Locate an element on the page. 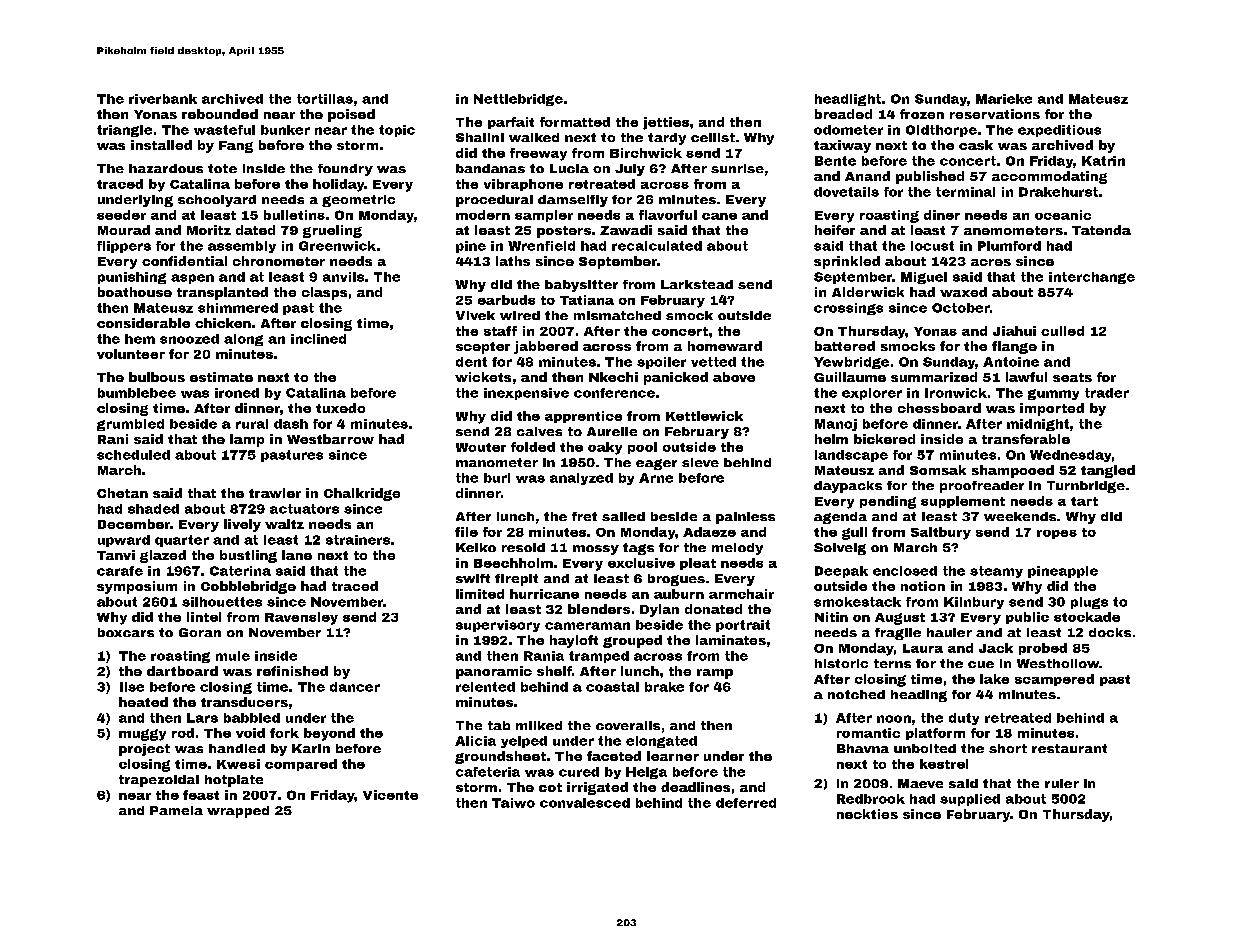  waltz is located at coordinates (284, 524).
